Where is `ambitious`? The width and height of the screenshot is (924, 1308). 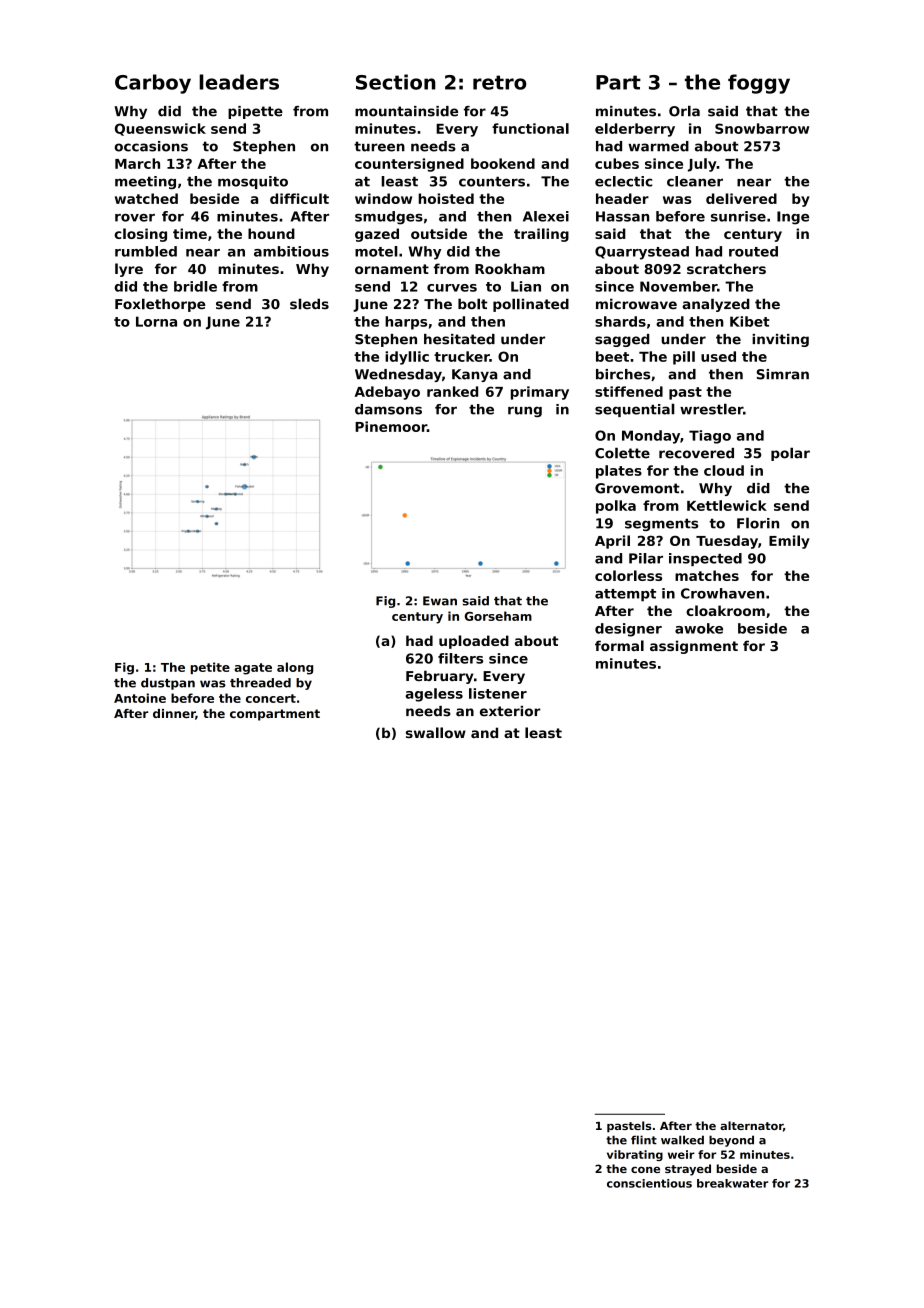
ambitious is located at coordinates (291, 251).
